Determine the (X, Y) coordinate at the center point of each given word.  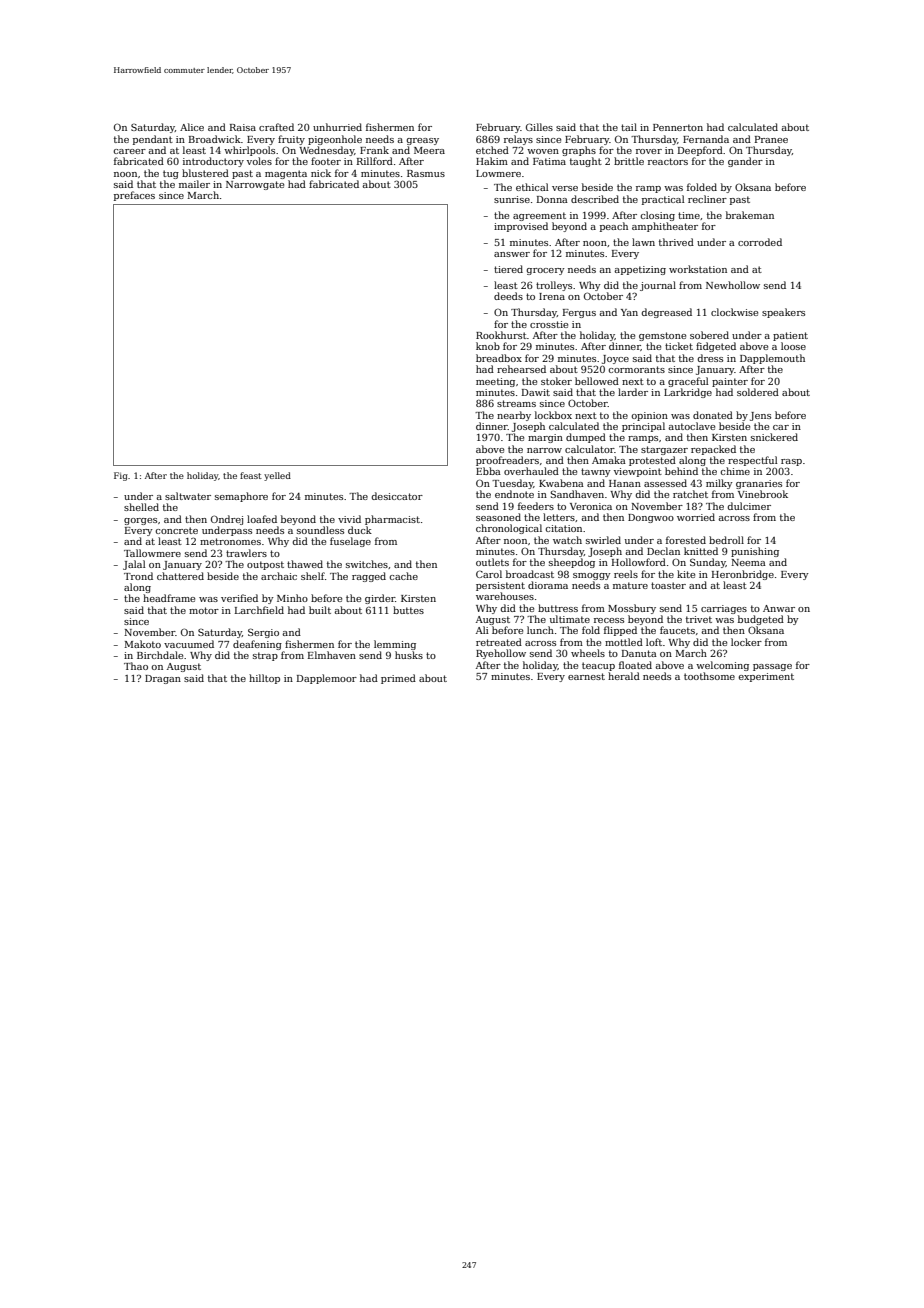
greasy (422, 141)
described (595, 199)
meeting (495, 382)
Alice (192, 127)
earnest (586, 676)
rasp (791, 462)
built (320, 610)
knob (488, 346)
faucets (677, 630)
